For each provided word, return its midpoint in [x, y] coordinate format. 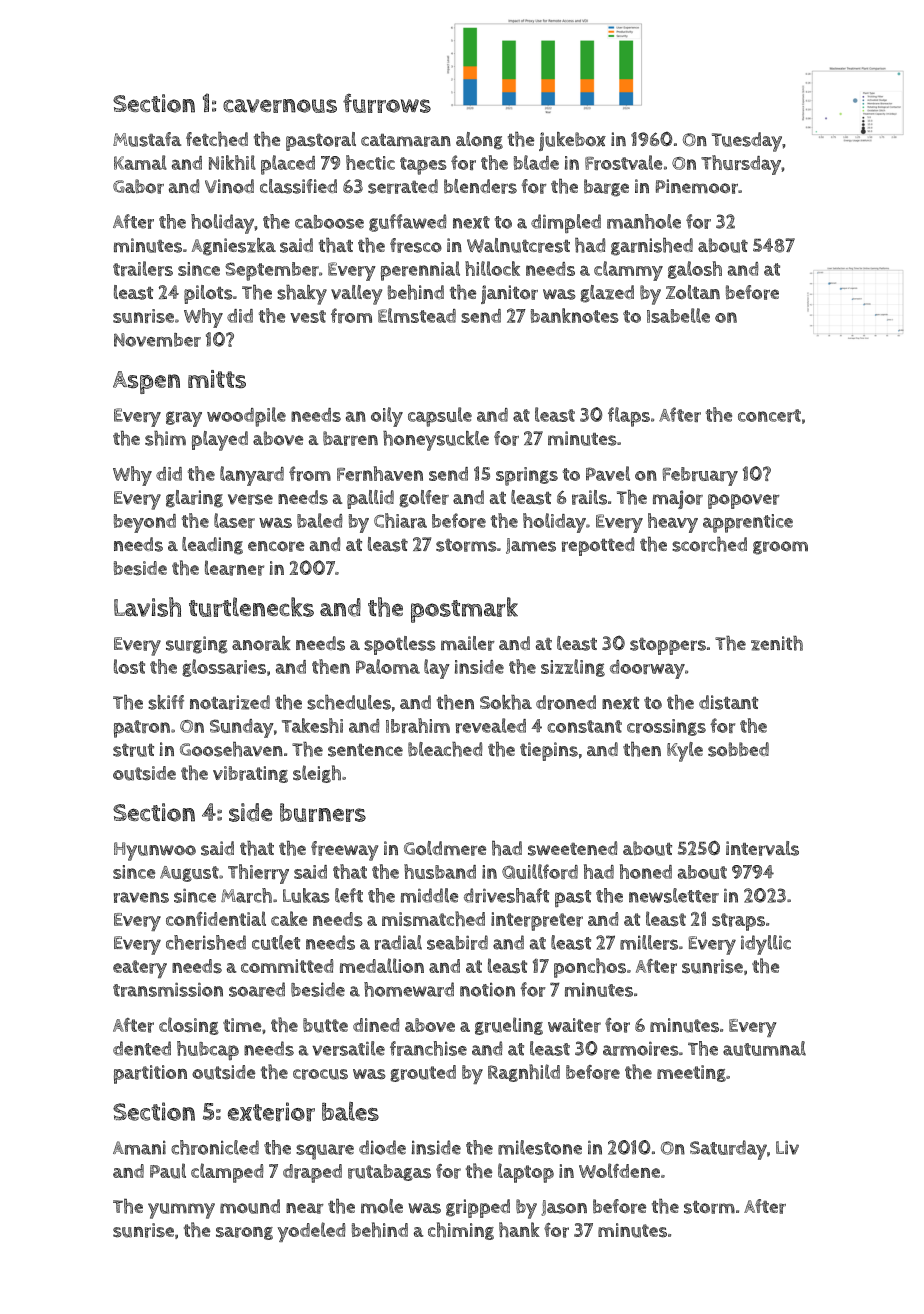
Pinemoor [697, 186]
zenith [777, 643]
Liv [787, 1147]
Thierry [258, 874]
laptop [526, 1173]
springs [527, 476]
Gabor [138, 186]
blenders [480, 186]
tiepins [549, 751]
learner [234, 568]
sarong [244, 1233]
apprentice [748, 523]
